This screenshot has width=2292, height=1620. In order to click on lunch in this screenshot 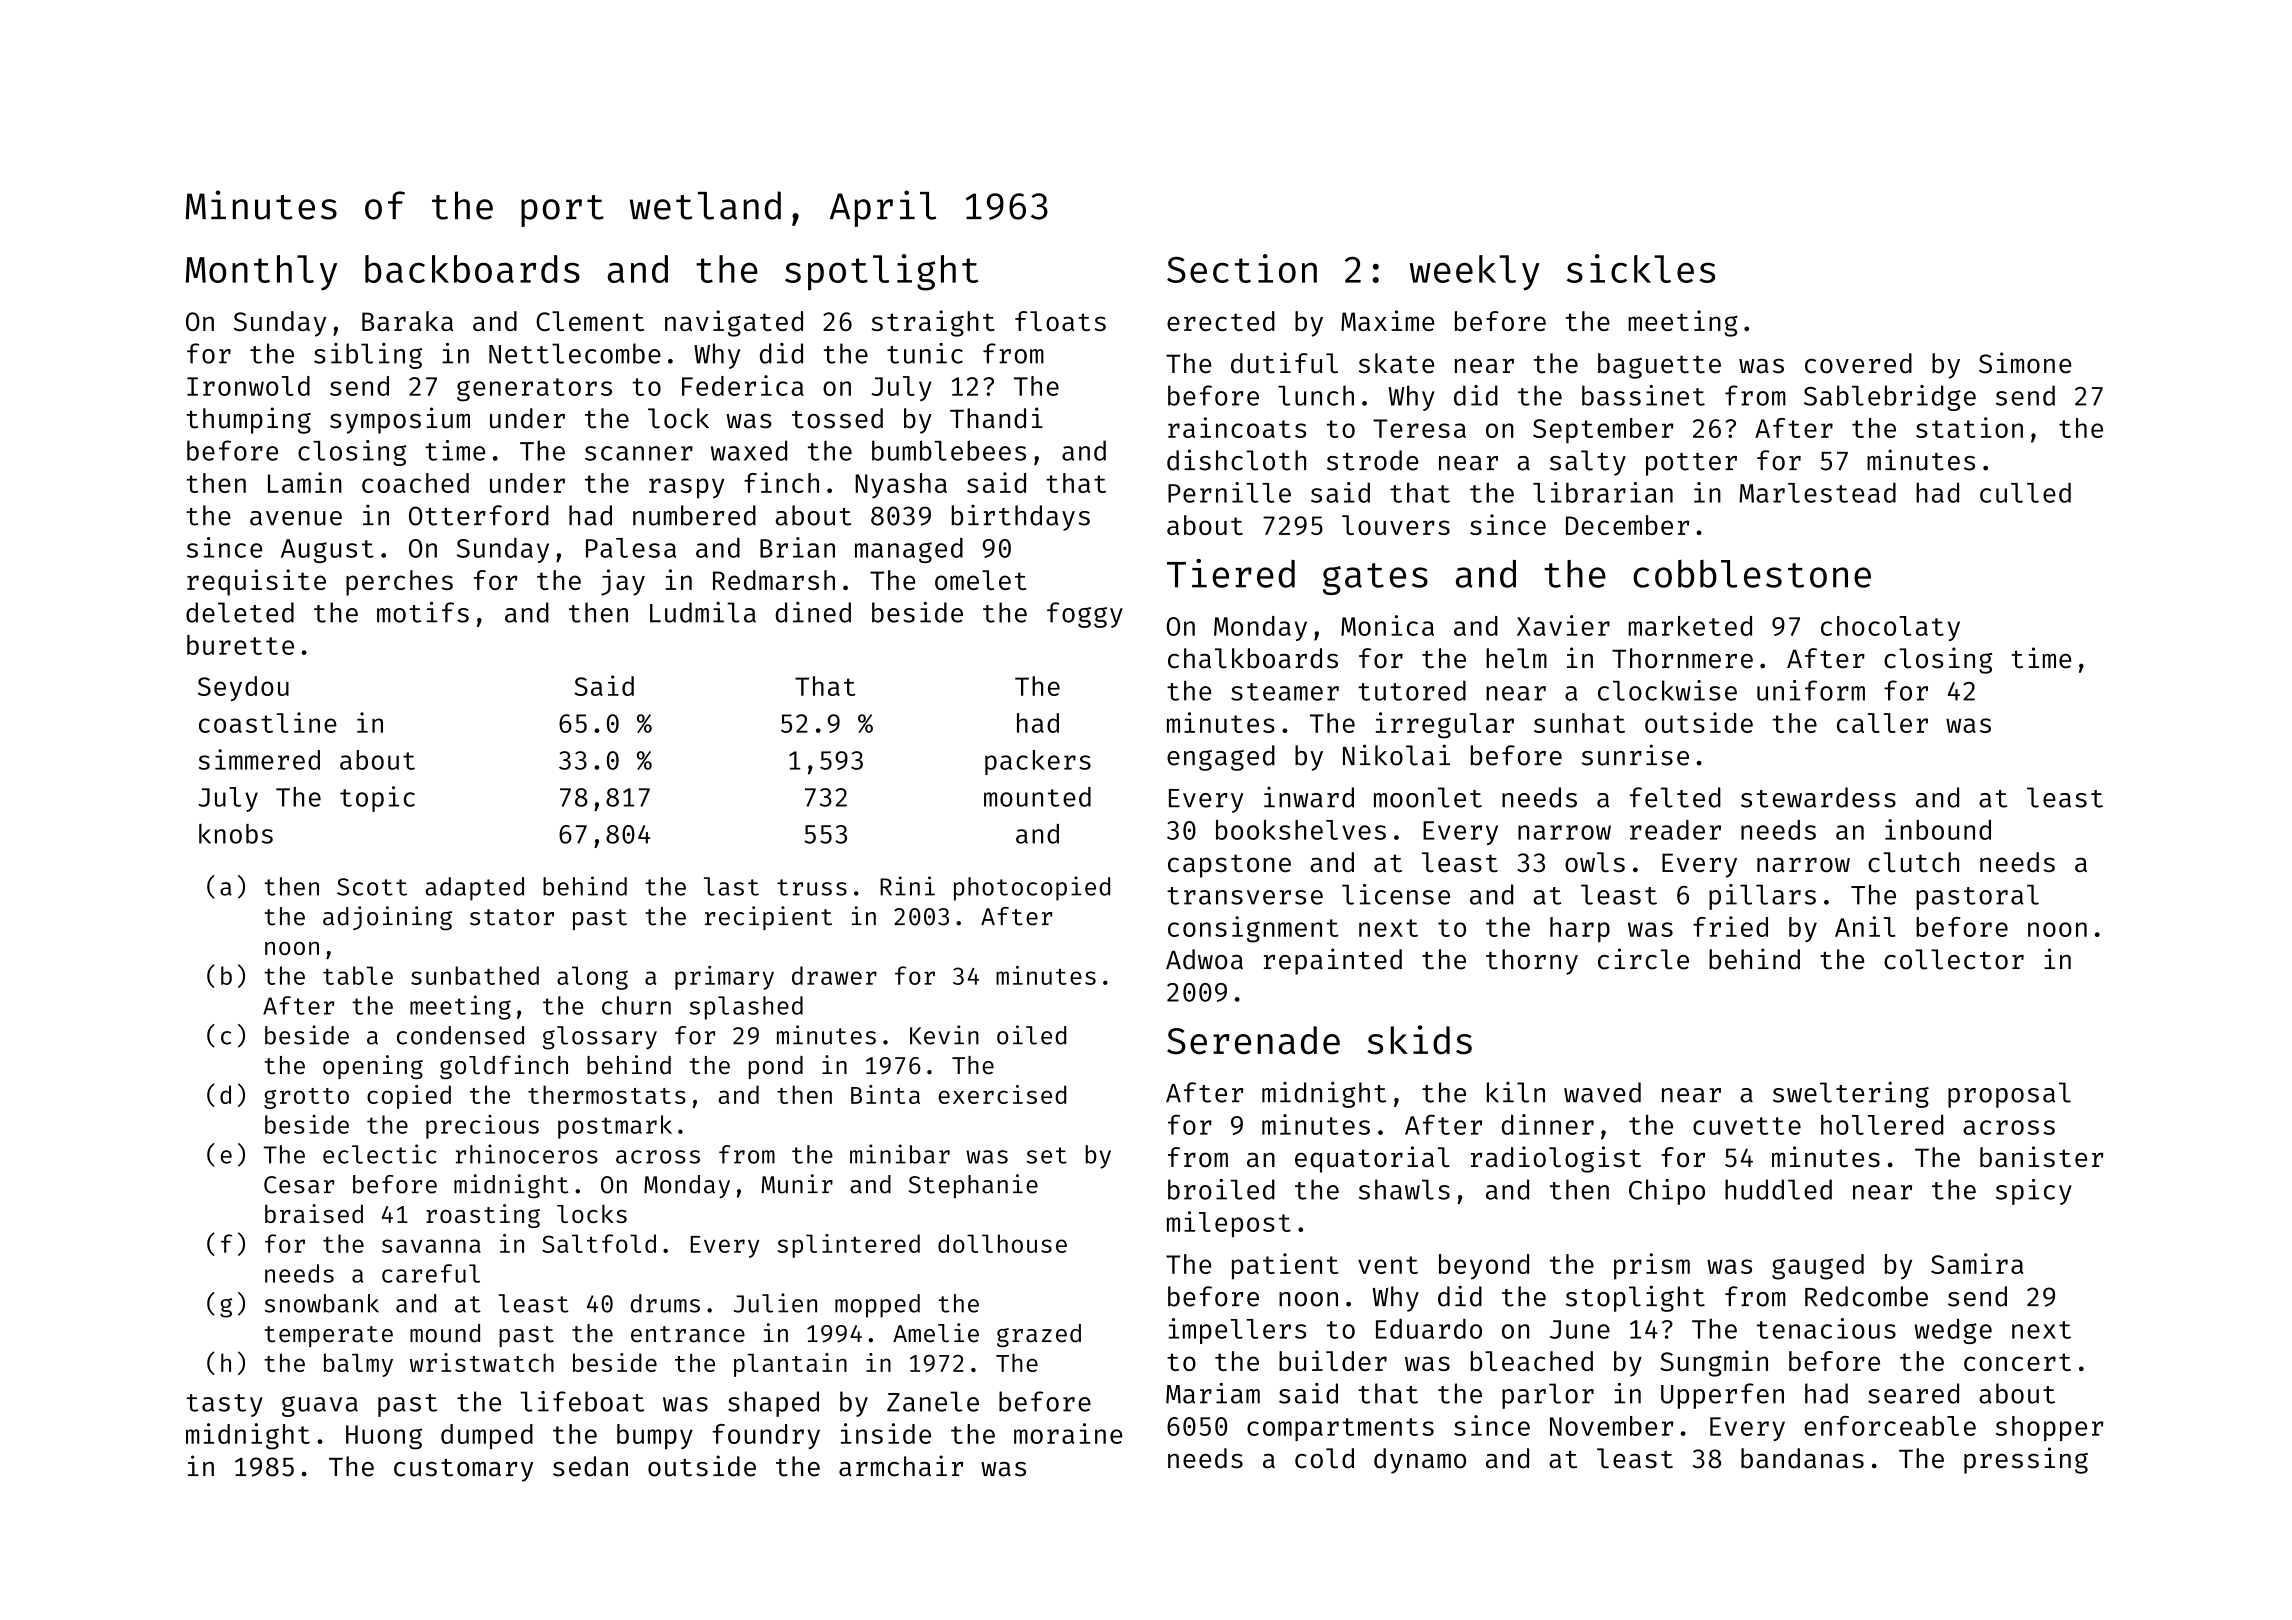, I will do `click(1316, 395)`.
